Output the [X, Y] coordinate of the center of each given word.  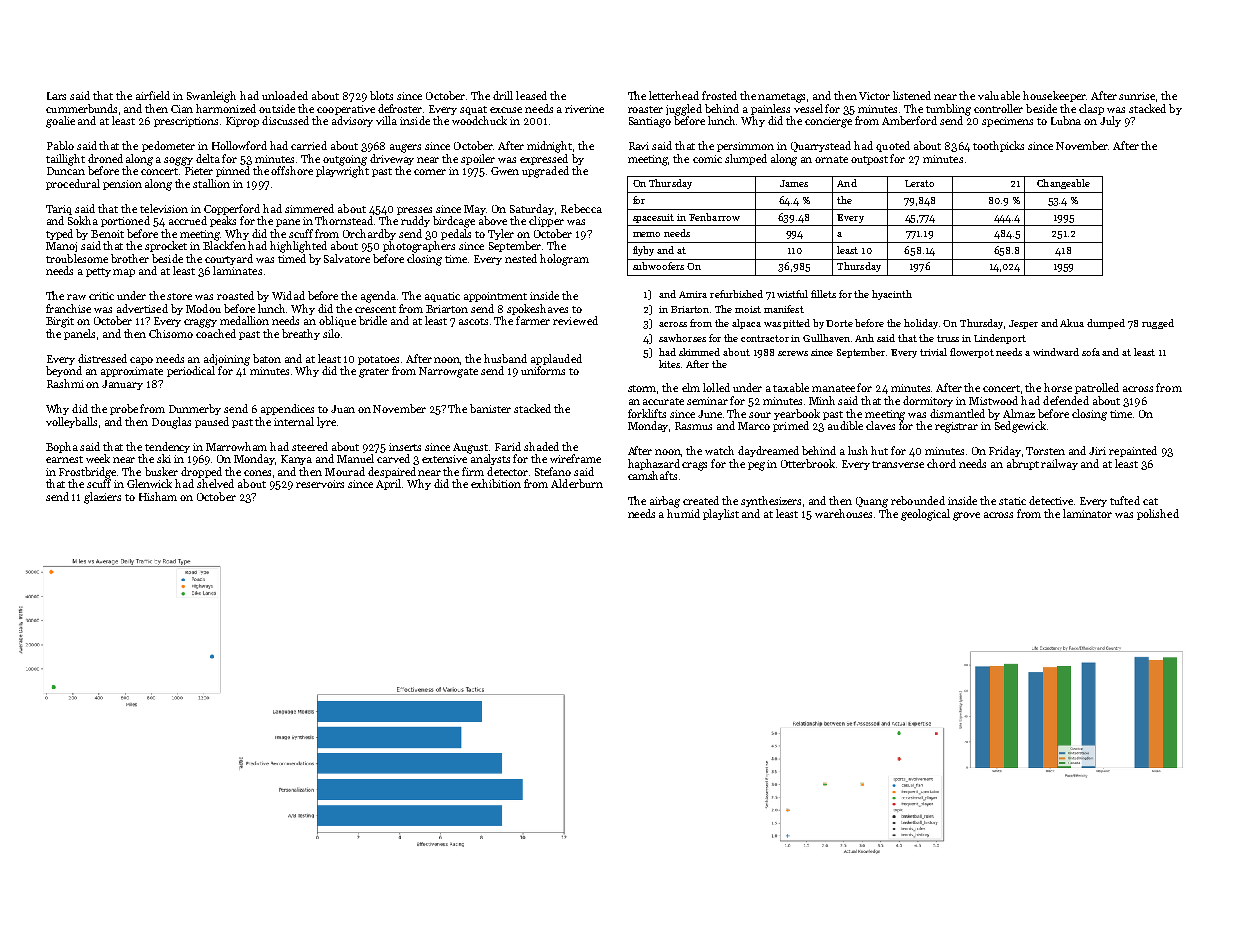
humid [683, 513]
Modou [203, 308]
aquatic [442, 297]
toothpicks [998, 146]
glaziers [102, 498]
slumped [746, 159]
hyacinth [892, 295]
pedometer [168, 146]
